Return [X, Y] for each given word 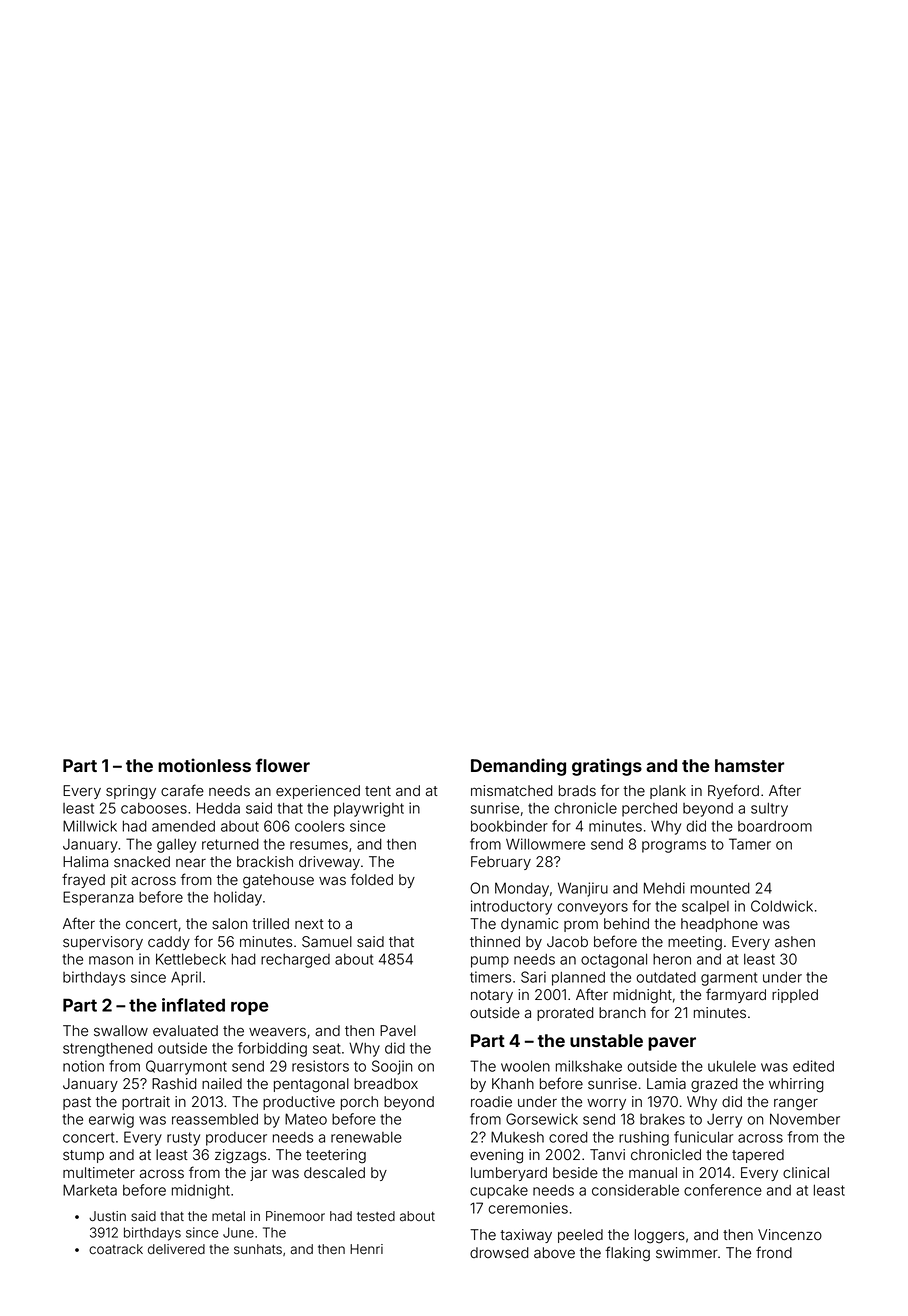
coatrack [116, 1249]
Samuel [327, 941]
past [77, 1103]
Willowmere [545, 844]
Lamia [666, 1084]
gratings [607, 767]
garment [729, 979]
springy [131, 792]
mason [111, 960]
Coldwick [782, 906]
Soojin [392, 1067]
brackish [265, 862]
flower [283, 765]
